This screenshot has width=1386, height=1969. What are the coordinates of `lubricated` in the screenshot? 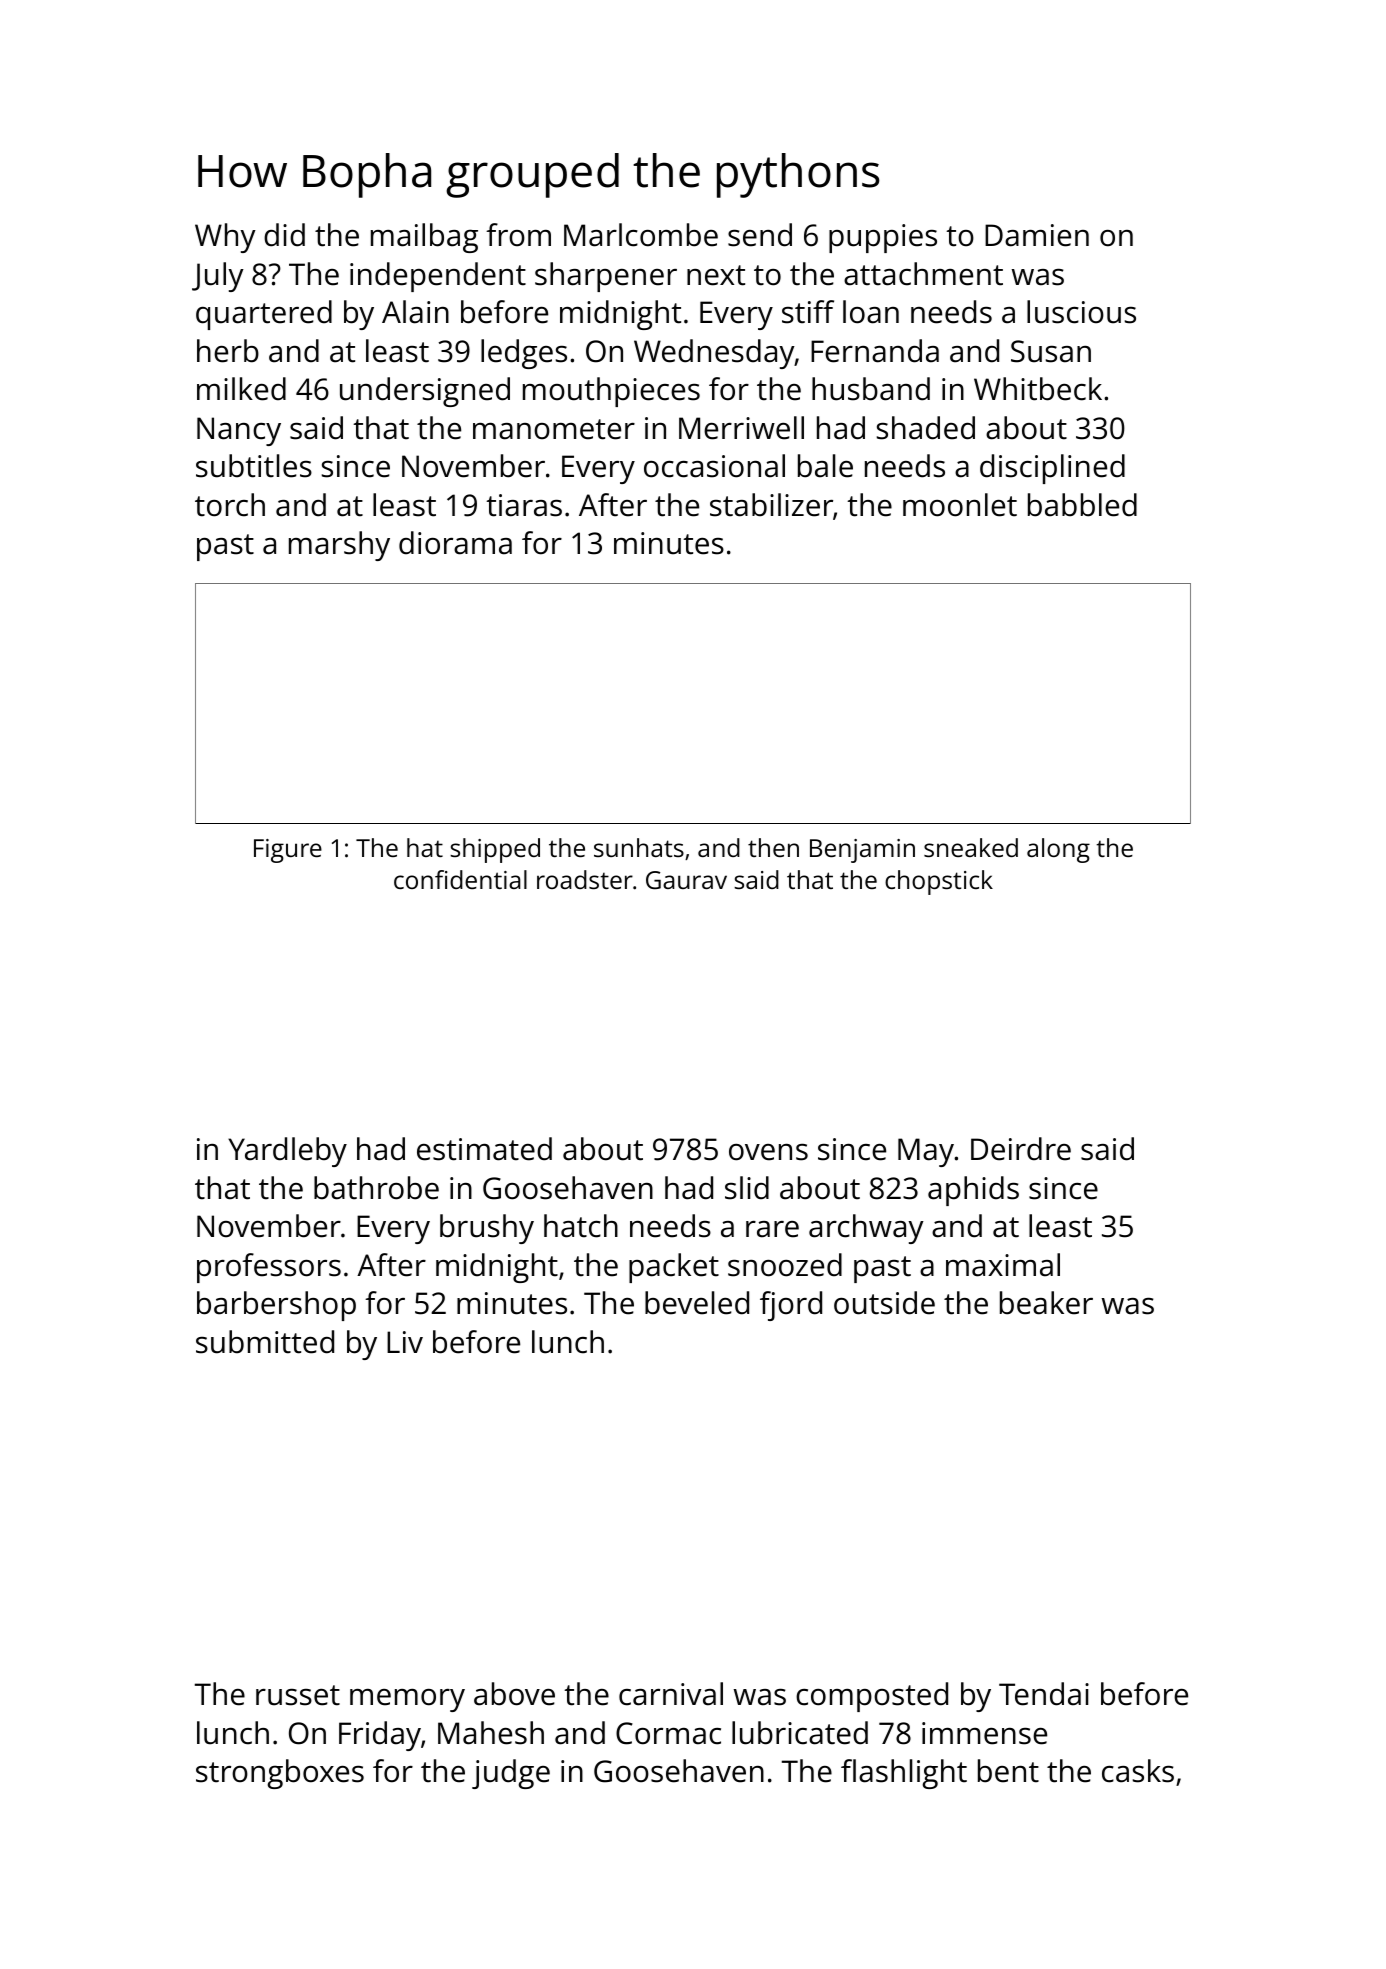 It's located at (800, 1733).
